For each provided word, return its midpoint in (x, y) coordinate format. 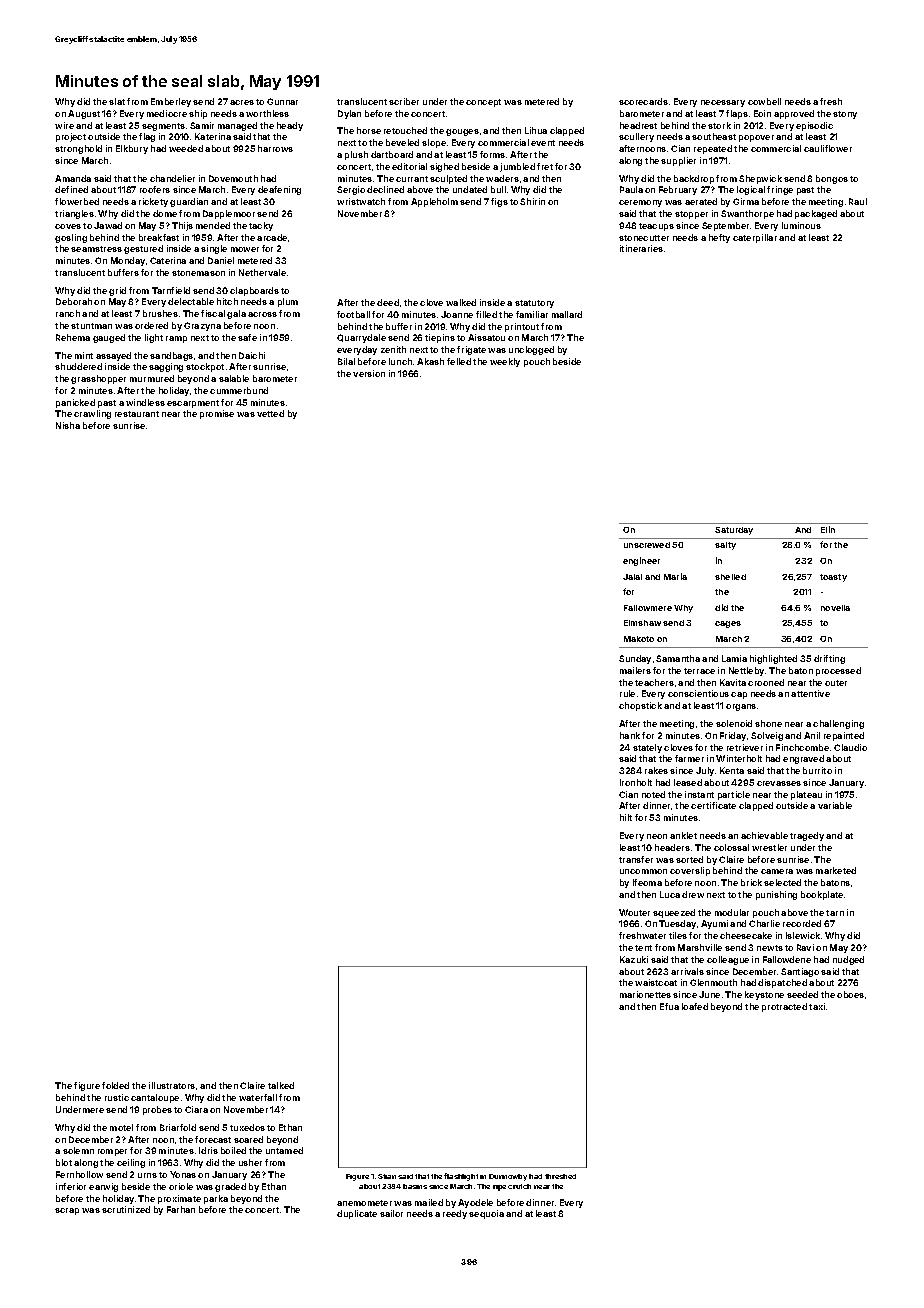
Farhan (181, 1209)
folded (115, 1085)
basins (415, 1186)
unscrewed (647, 545)
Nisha (68, 425)
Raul (858, 201)
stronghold (78, 149)
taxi (817, 1006)
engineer (641, 561)
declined (385, 189)
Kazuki (634, 959)
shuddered (78, 366)
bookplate (822, 895)
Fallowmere (648, 608)
